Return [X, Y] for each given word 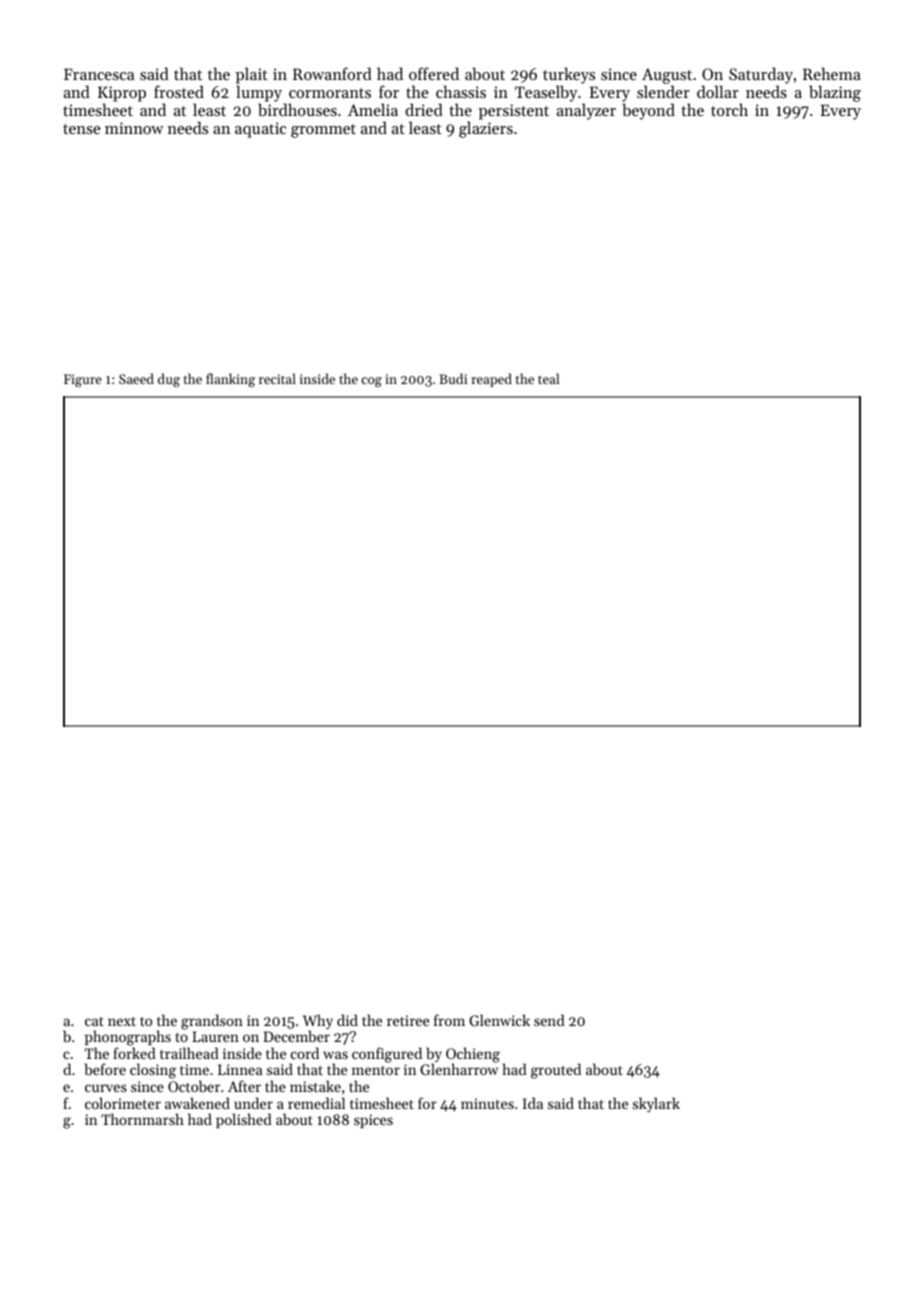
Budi [453, 378]
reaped [491, 380]
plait [252, 75]
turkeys [569, 75]
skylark [656, 1104]
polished [244, 1120]
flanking [230, 380]
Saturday [761, 75]
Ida [533, 1103]
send [549, 1020]
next [122, 1021]
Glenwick [499, 1020]
